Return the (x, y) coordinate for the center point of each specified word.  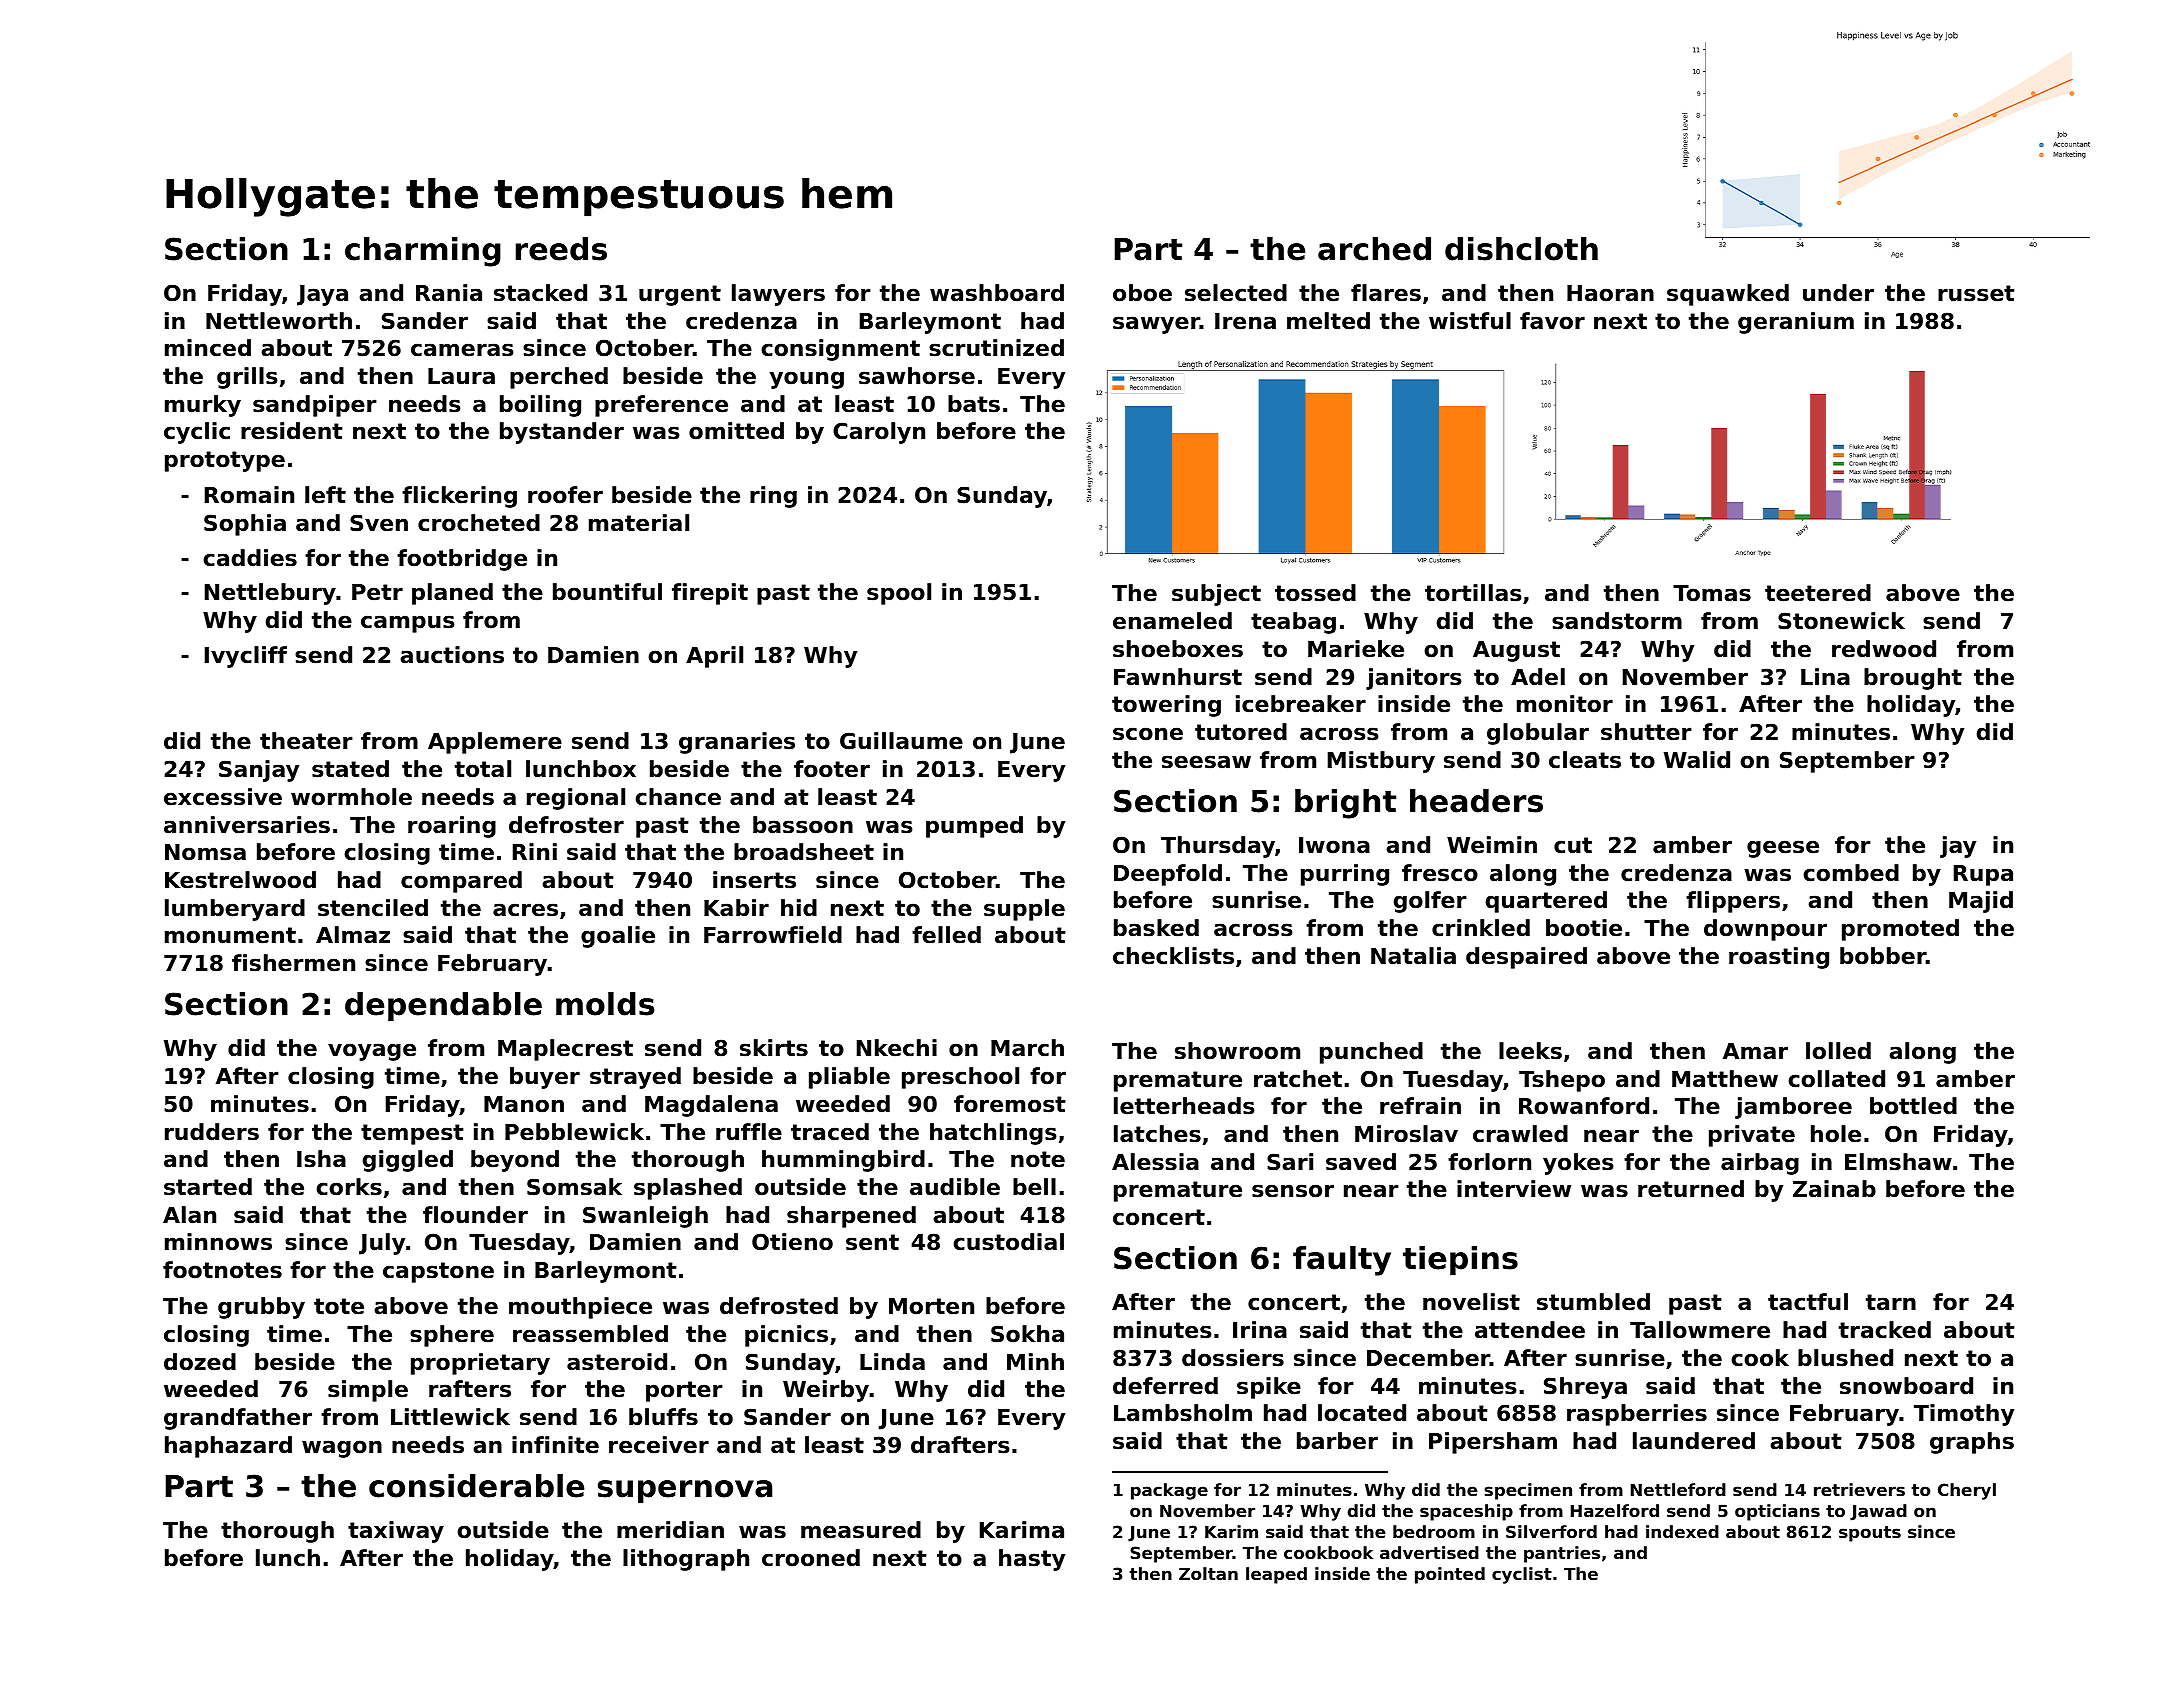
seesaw (1206, 762)
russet (1976, 293)
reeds (561, 249)
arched (1374, 249)
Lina (1825, 677)
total (483, 769)
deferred (1165, 1386)
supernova (685, 1492)
